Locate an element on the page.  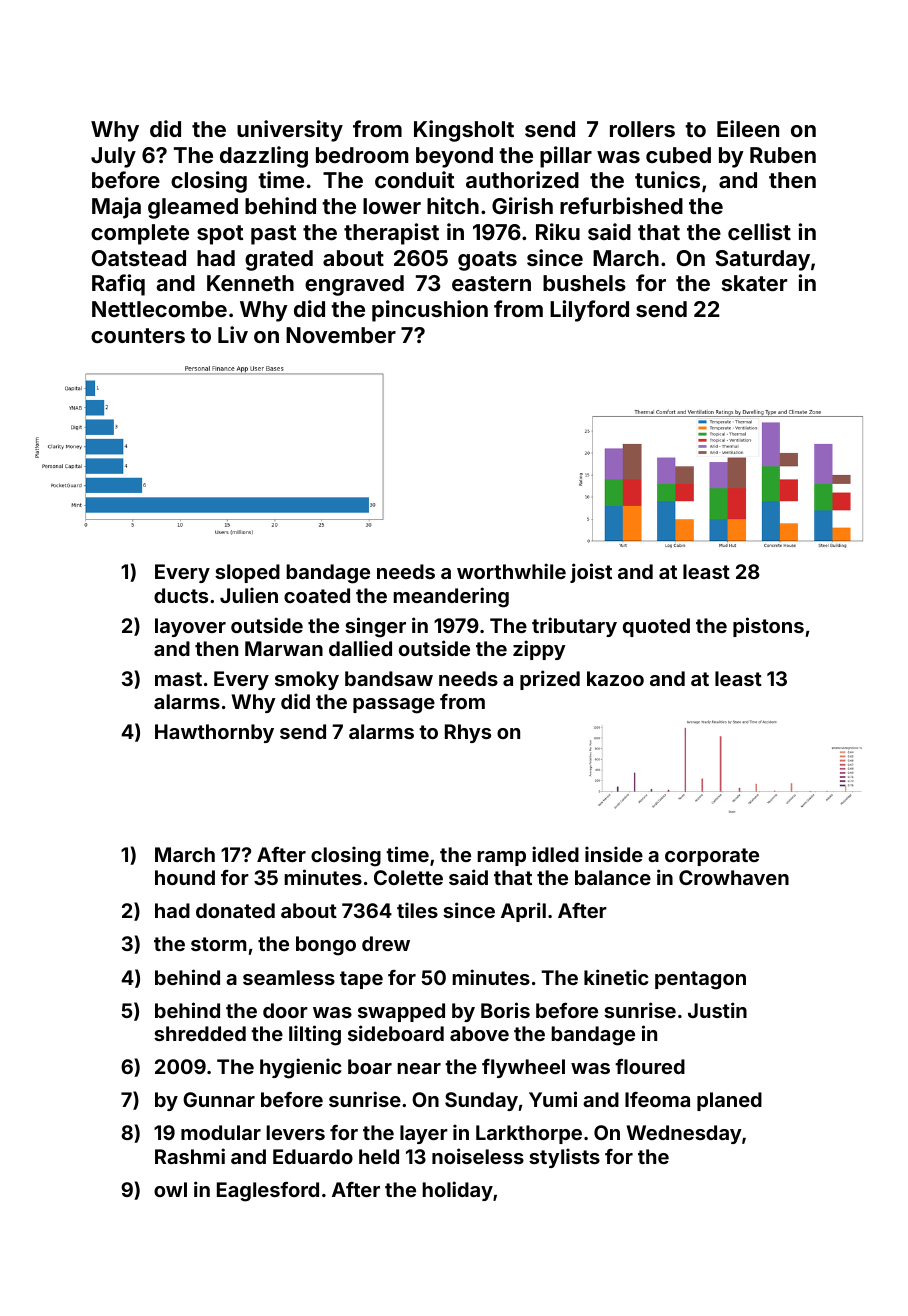
eastern is located at coordinates (491, 283).
